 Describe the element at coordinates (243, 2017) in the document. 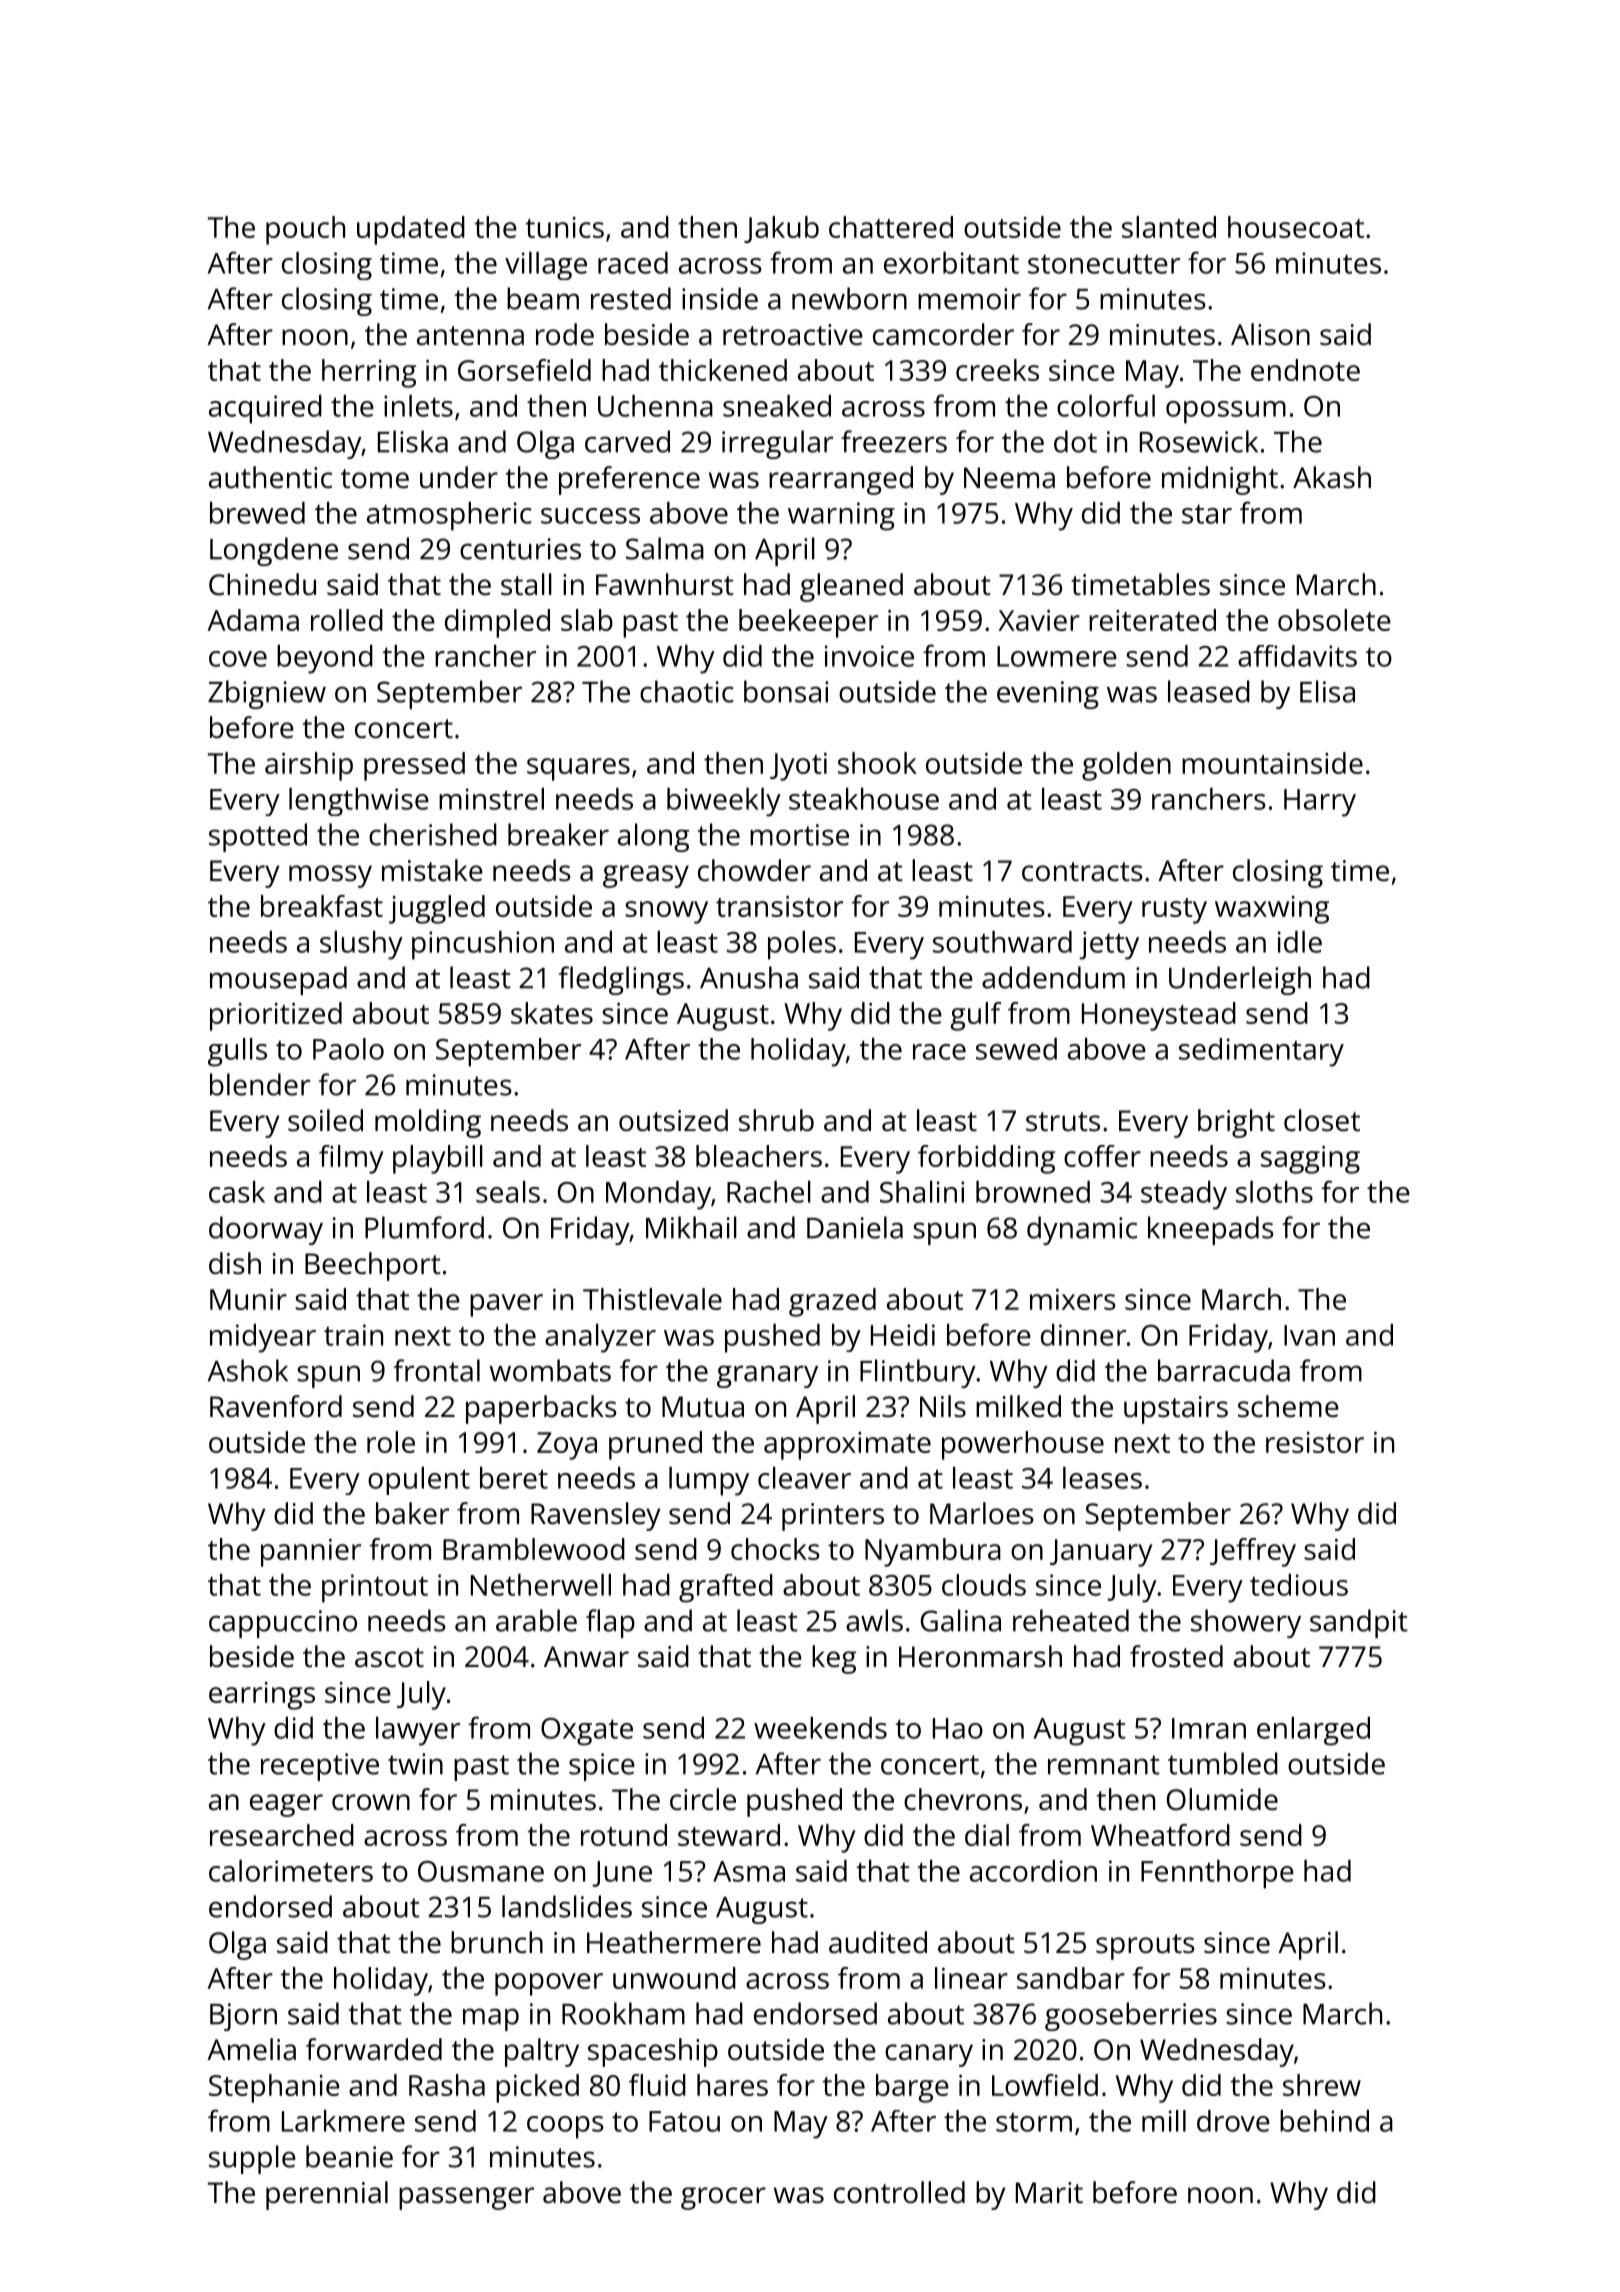

I see `Bjorn` at that location.
